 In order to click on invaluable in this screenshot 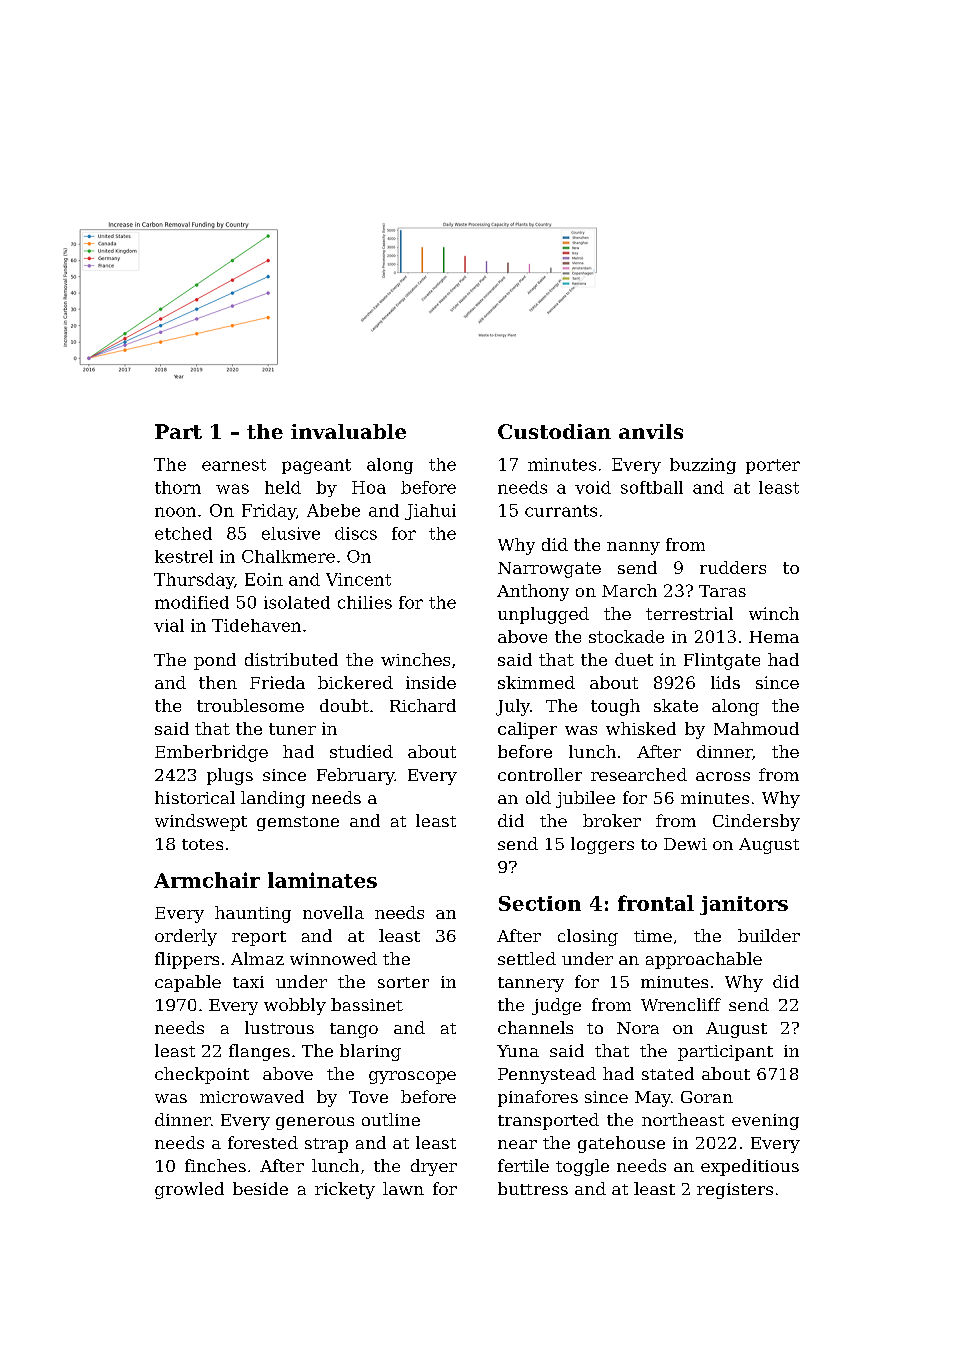, I will do `click(348, 431)`.
